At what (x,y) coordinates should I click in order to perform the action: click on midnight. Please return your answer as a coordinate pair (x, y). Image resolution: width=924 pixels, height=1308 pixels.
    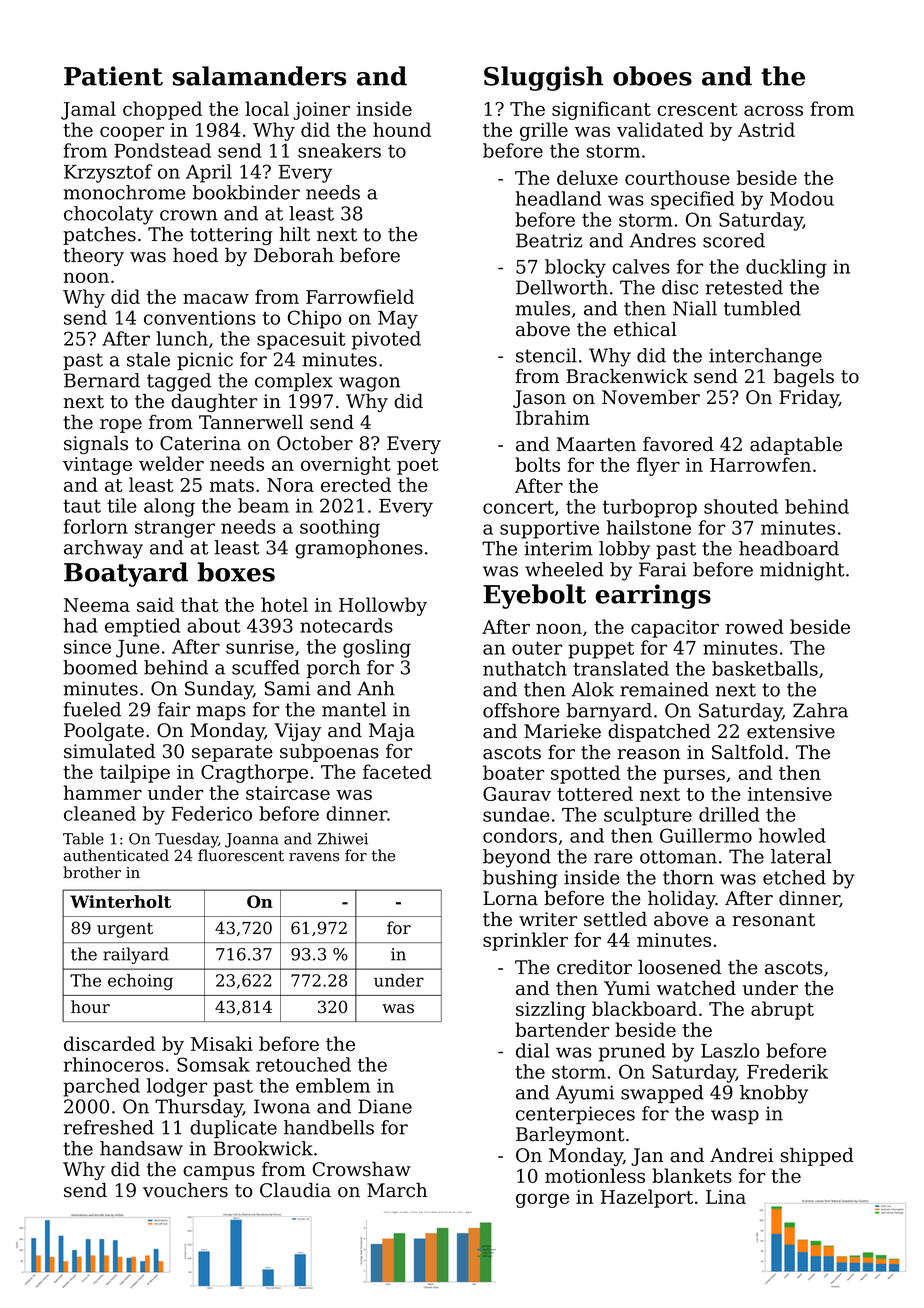
    Looking at the image, I should click on (802, 571).
